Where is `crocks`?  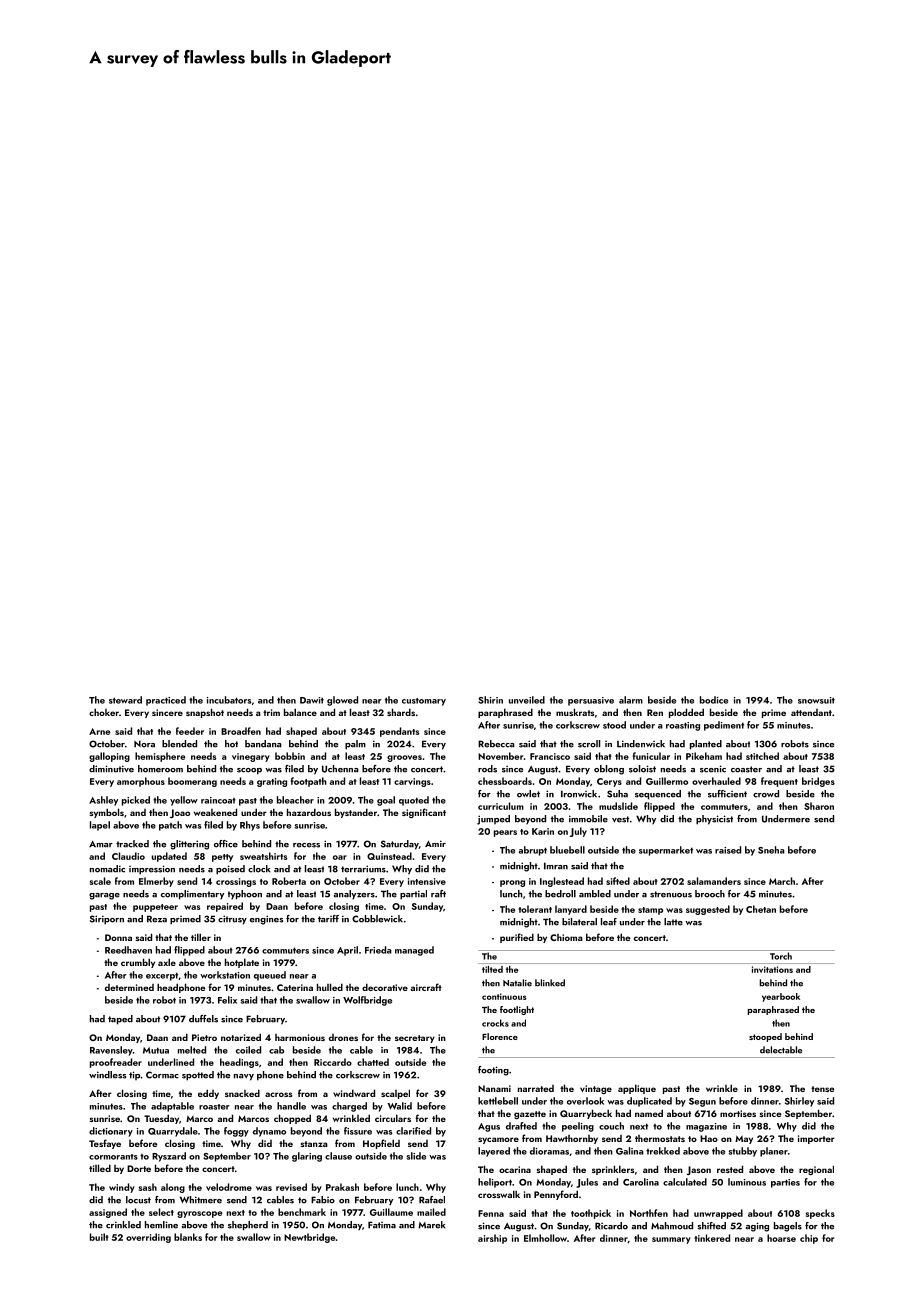
crocks is located at coordinates (495, 1023).
